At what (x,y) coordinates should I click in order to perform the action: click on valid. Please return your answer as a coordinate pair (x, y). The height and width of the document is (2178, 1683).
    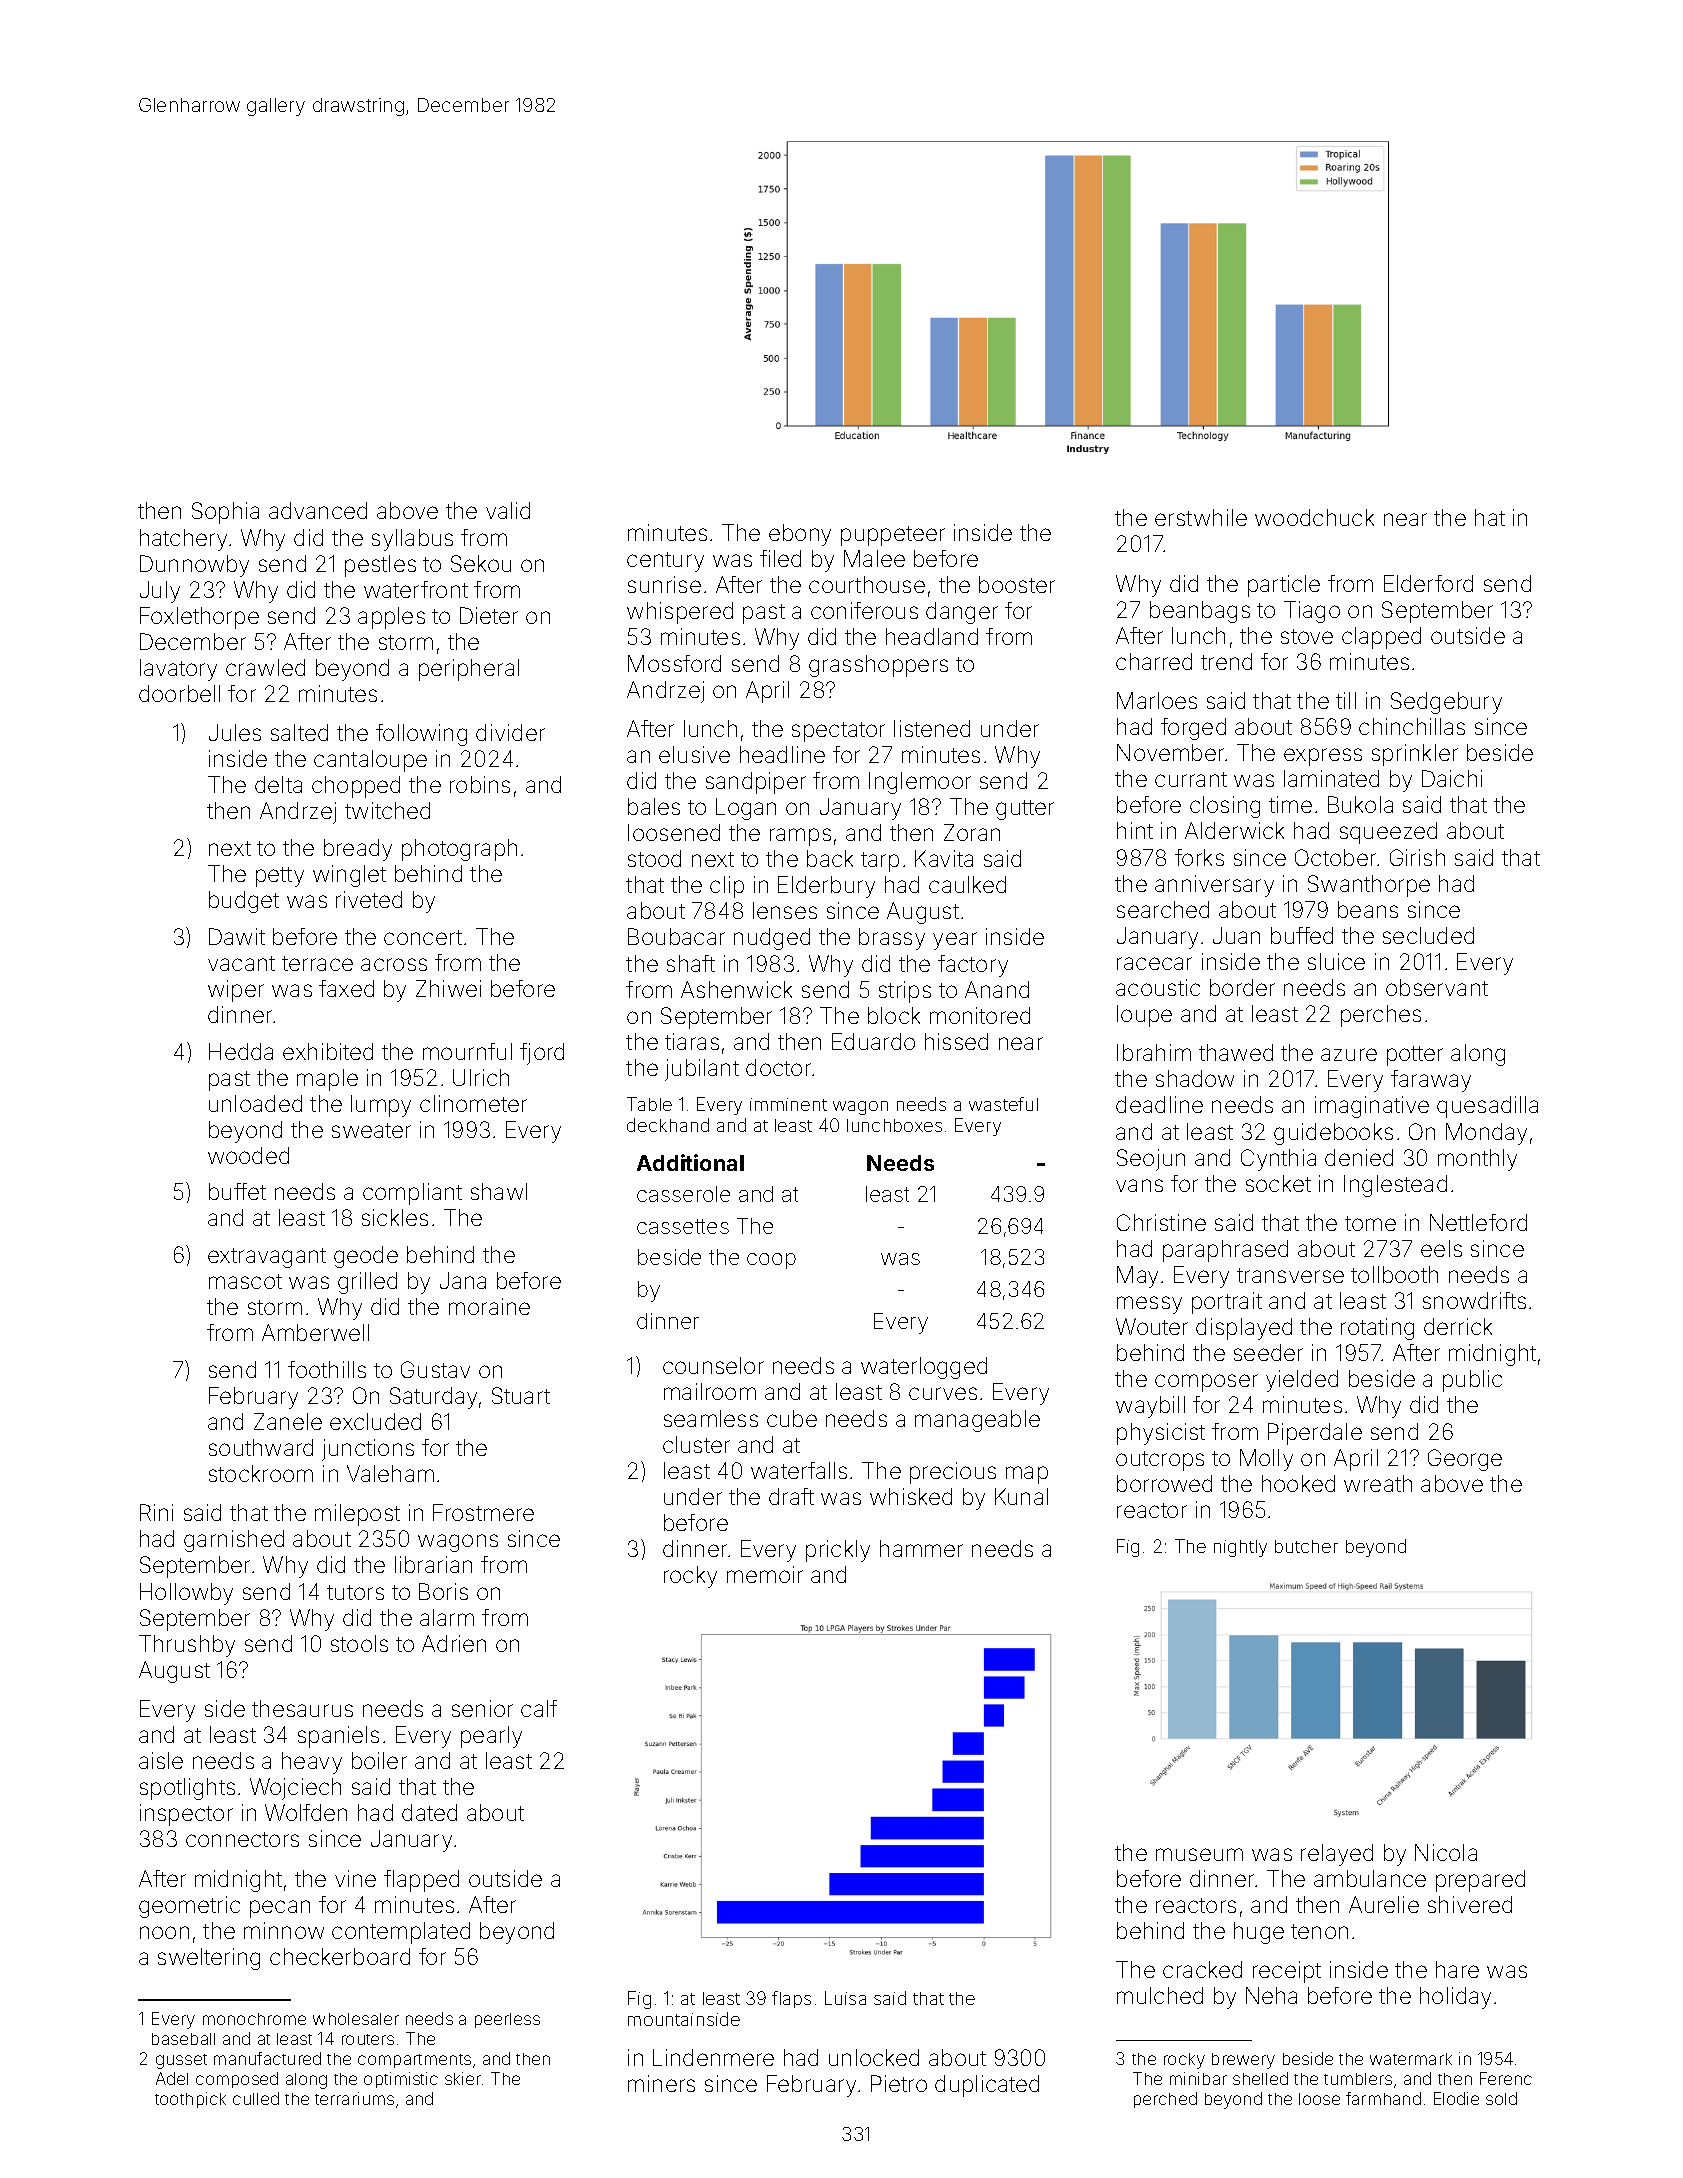
    Looking at the image, I should click on (508, 510).
